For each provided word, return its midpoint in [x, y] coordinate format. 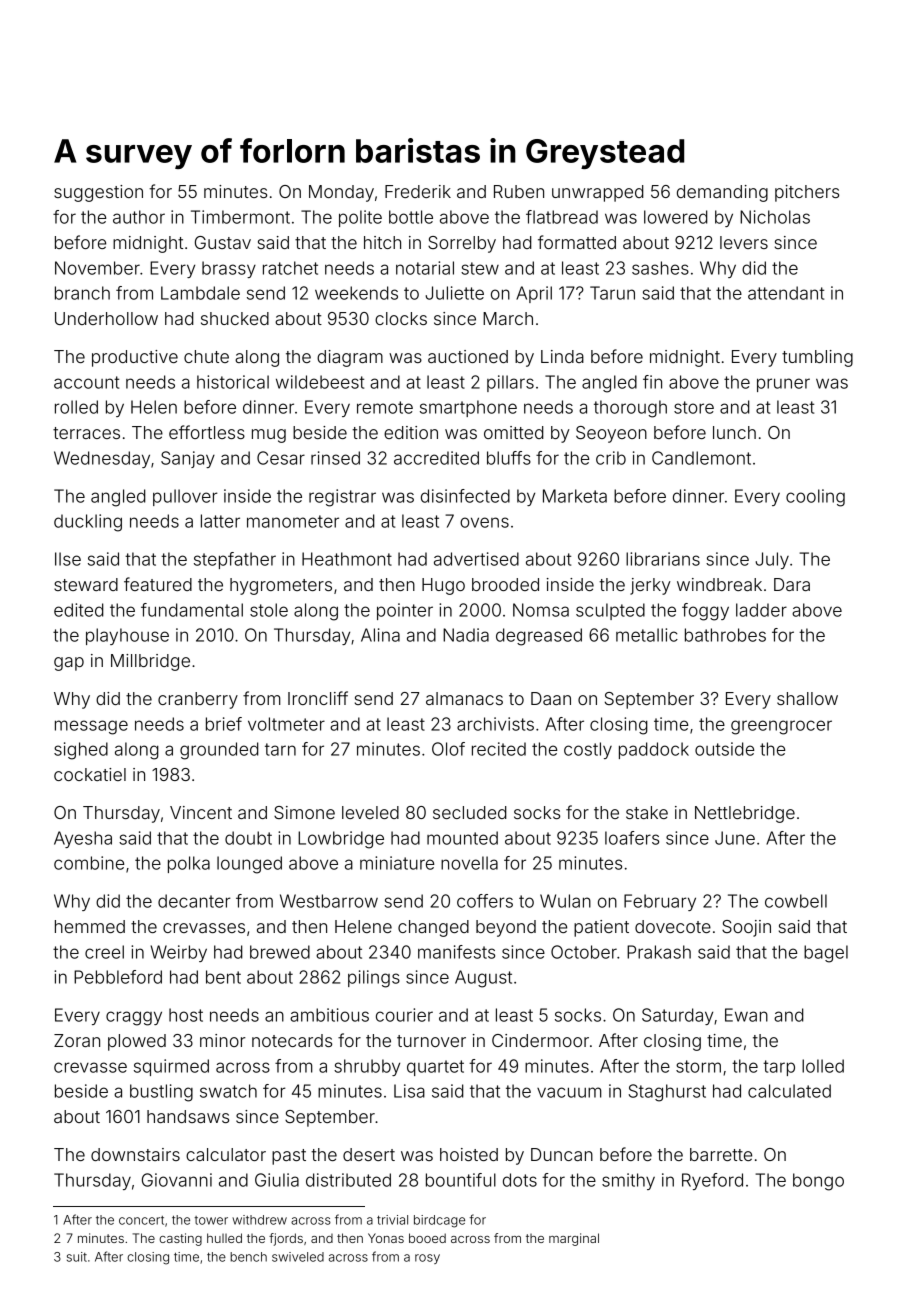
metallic [647, 635]
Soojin [746, 928]
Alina [380, 635]
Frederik [418, 191]
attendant [786, 293]
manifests [456, 952]
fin [652, 382]
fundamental [192, 610]
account [86, 382]
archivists [495, 724]
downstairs [135, 1154]
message [91, 727]
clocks [401, 318]
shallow [807, 698]
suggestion [98, 193]
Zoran [77, 1040]
